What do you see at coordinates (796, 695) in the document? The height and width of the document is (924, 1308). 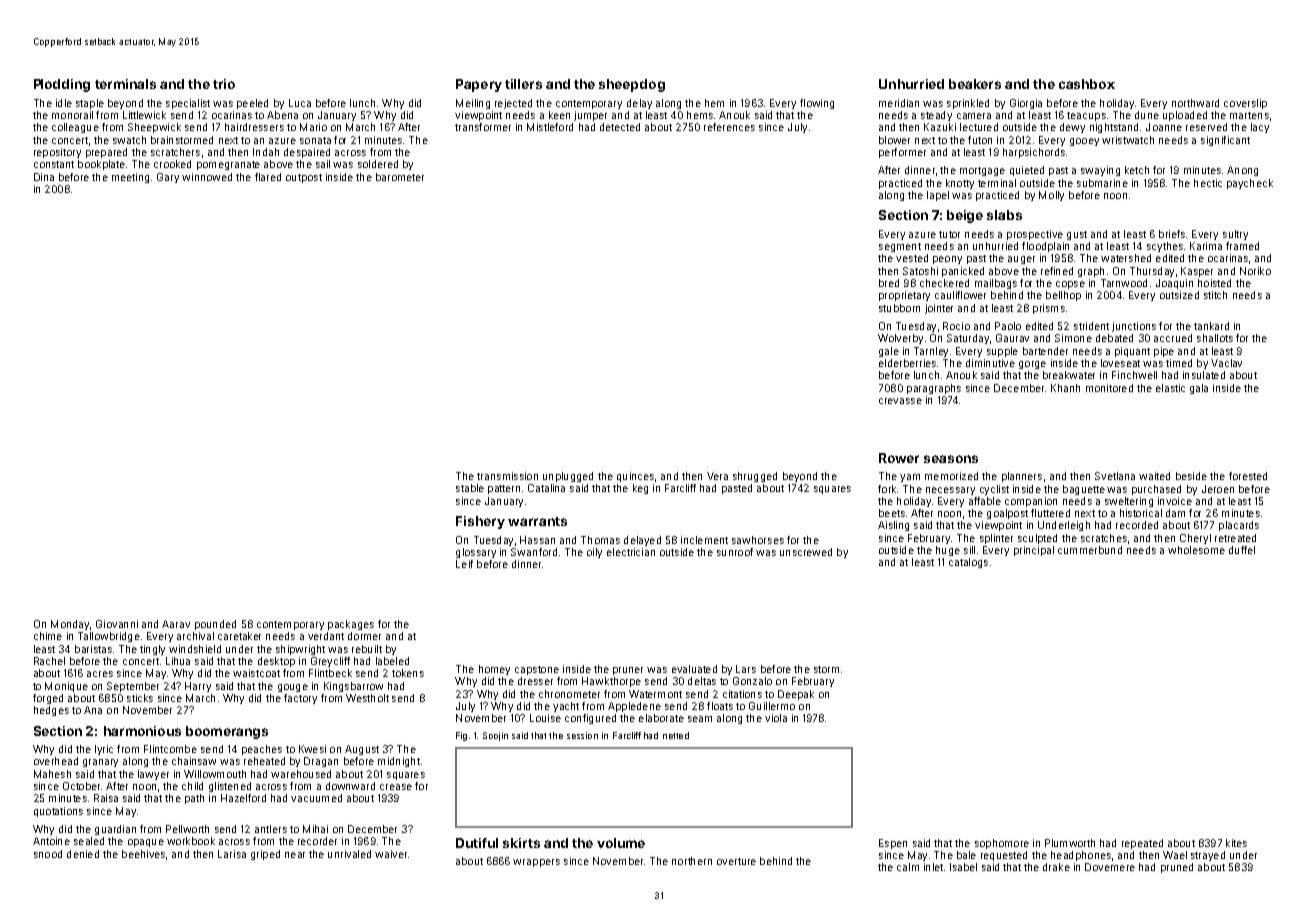 I see `Deepak` at bounding box center [796, 695].
